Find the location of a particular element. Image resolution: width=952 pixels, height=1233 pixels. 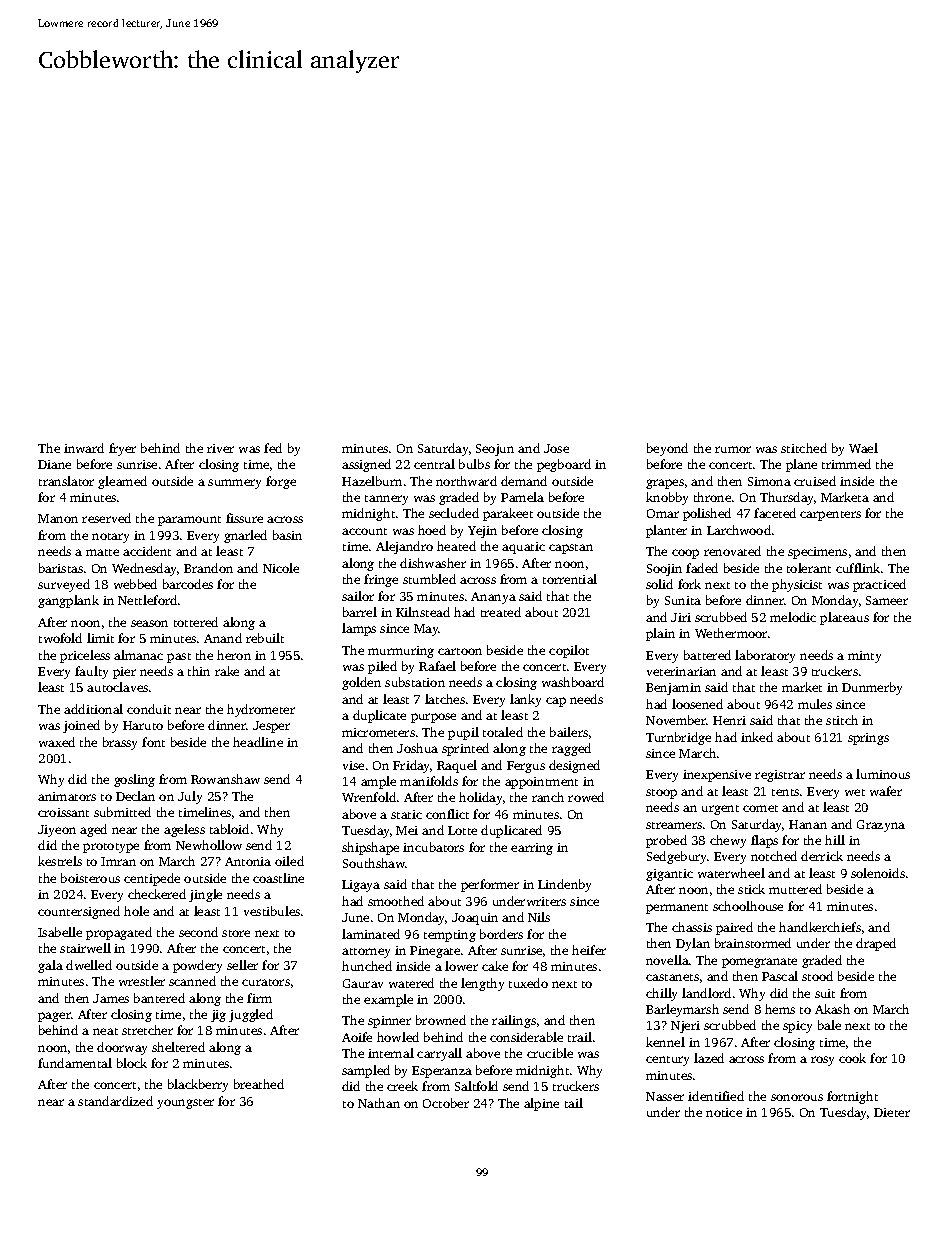

reserved is located at coordinates (106, 518).
